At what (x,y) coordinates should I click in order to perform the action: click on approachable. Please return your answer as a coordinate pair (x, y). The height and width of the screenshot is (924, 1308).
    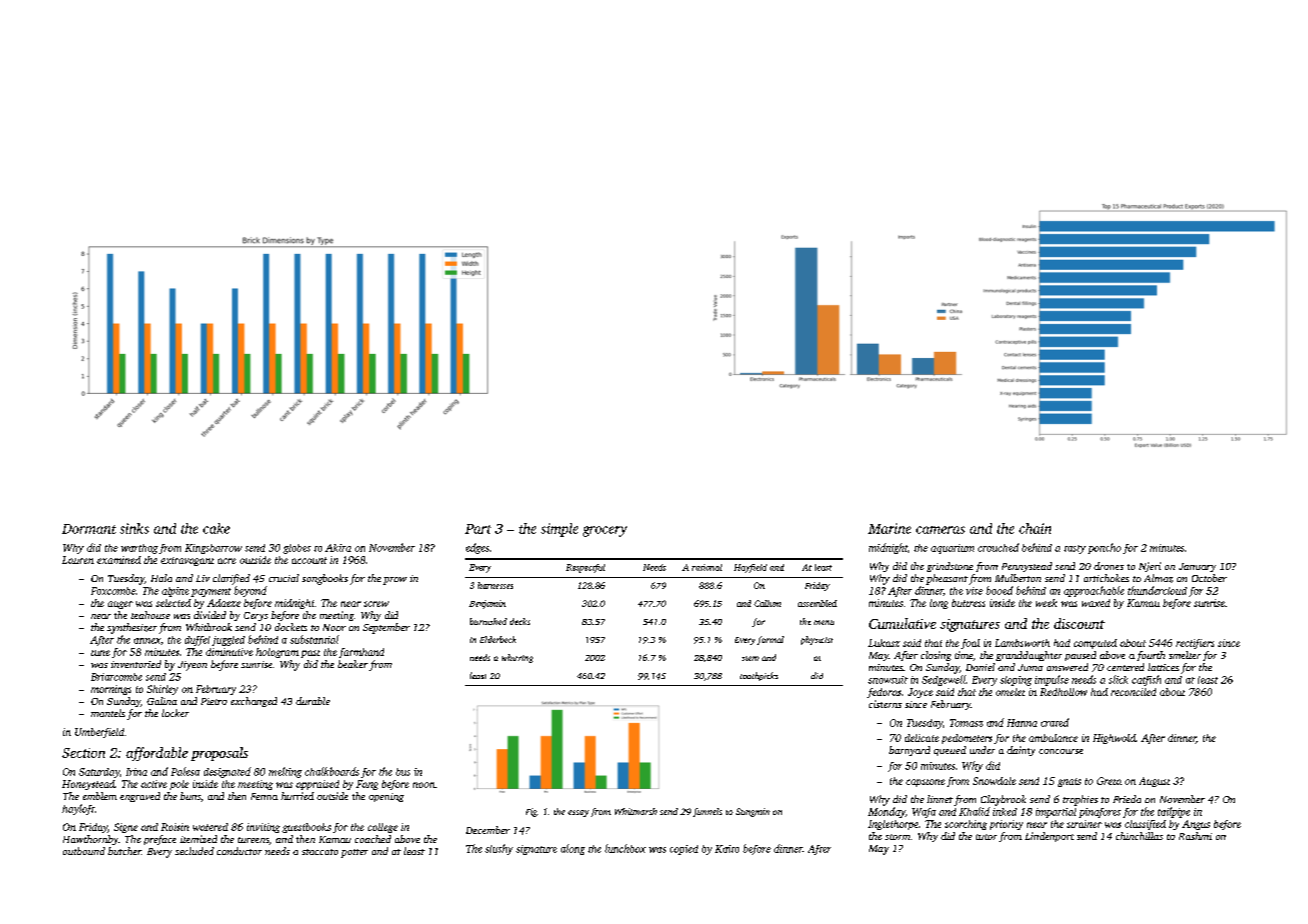
    Looking at the image, I should click on (1094, 591).
